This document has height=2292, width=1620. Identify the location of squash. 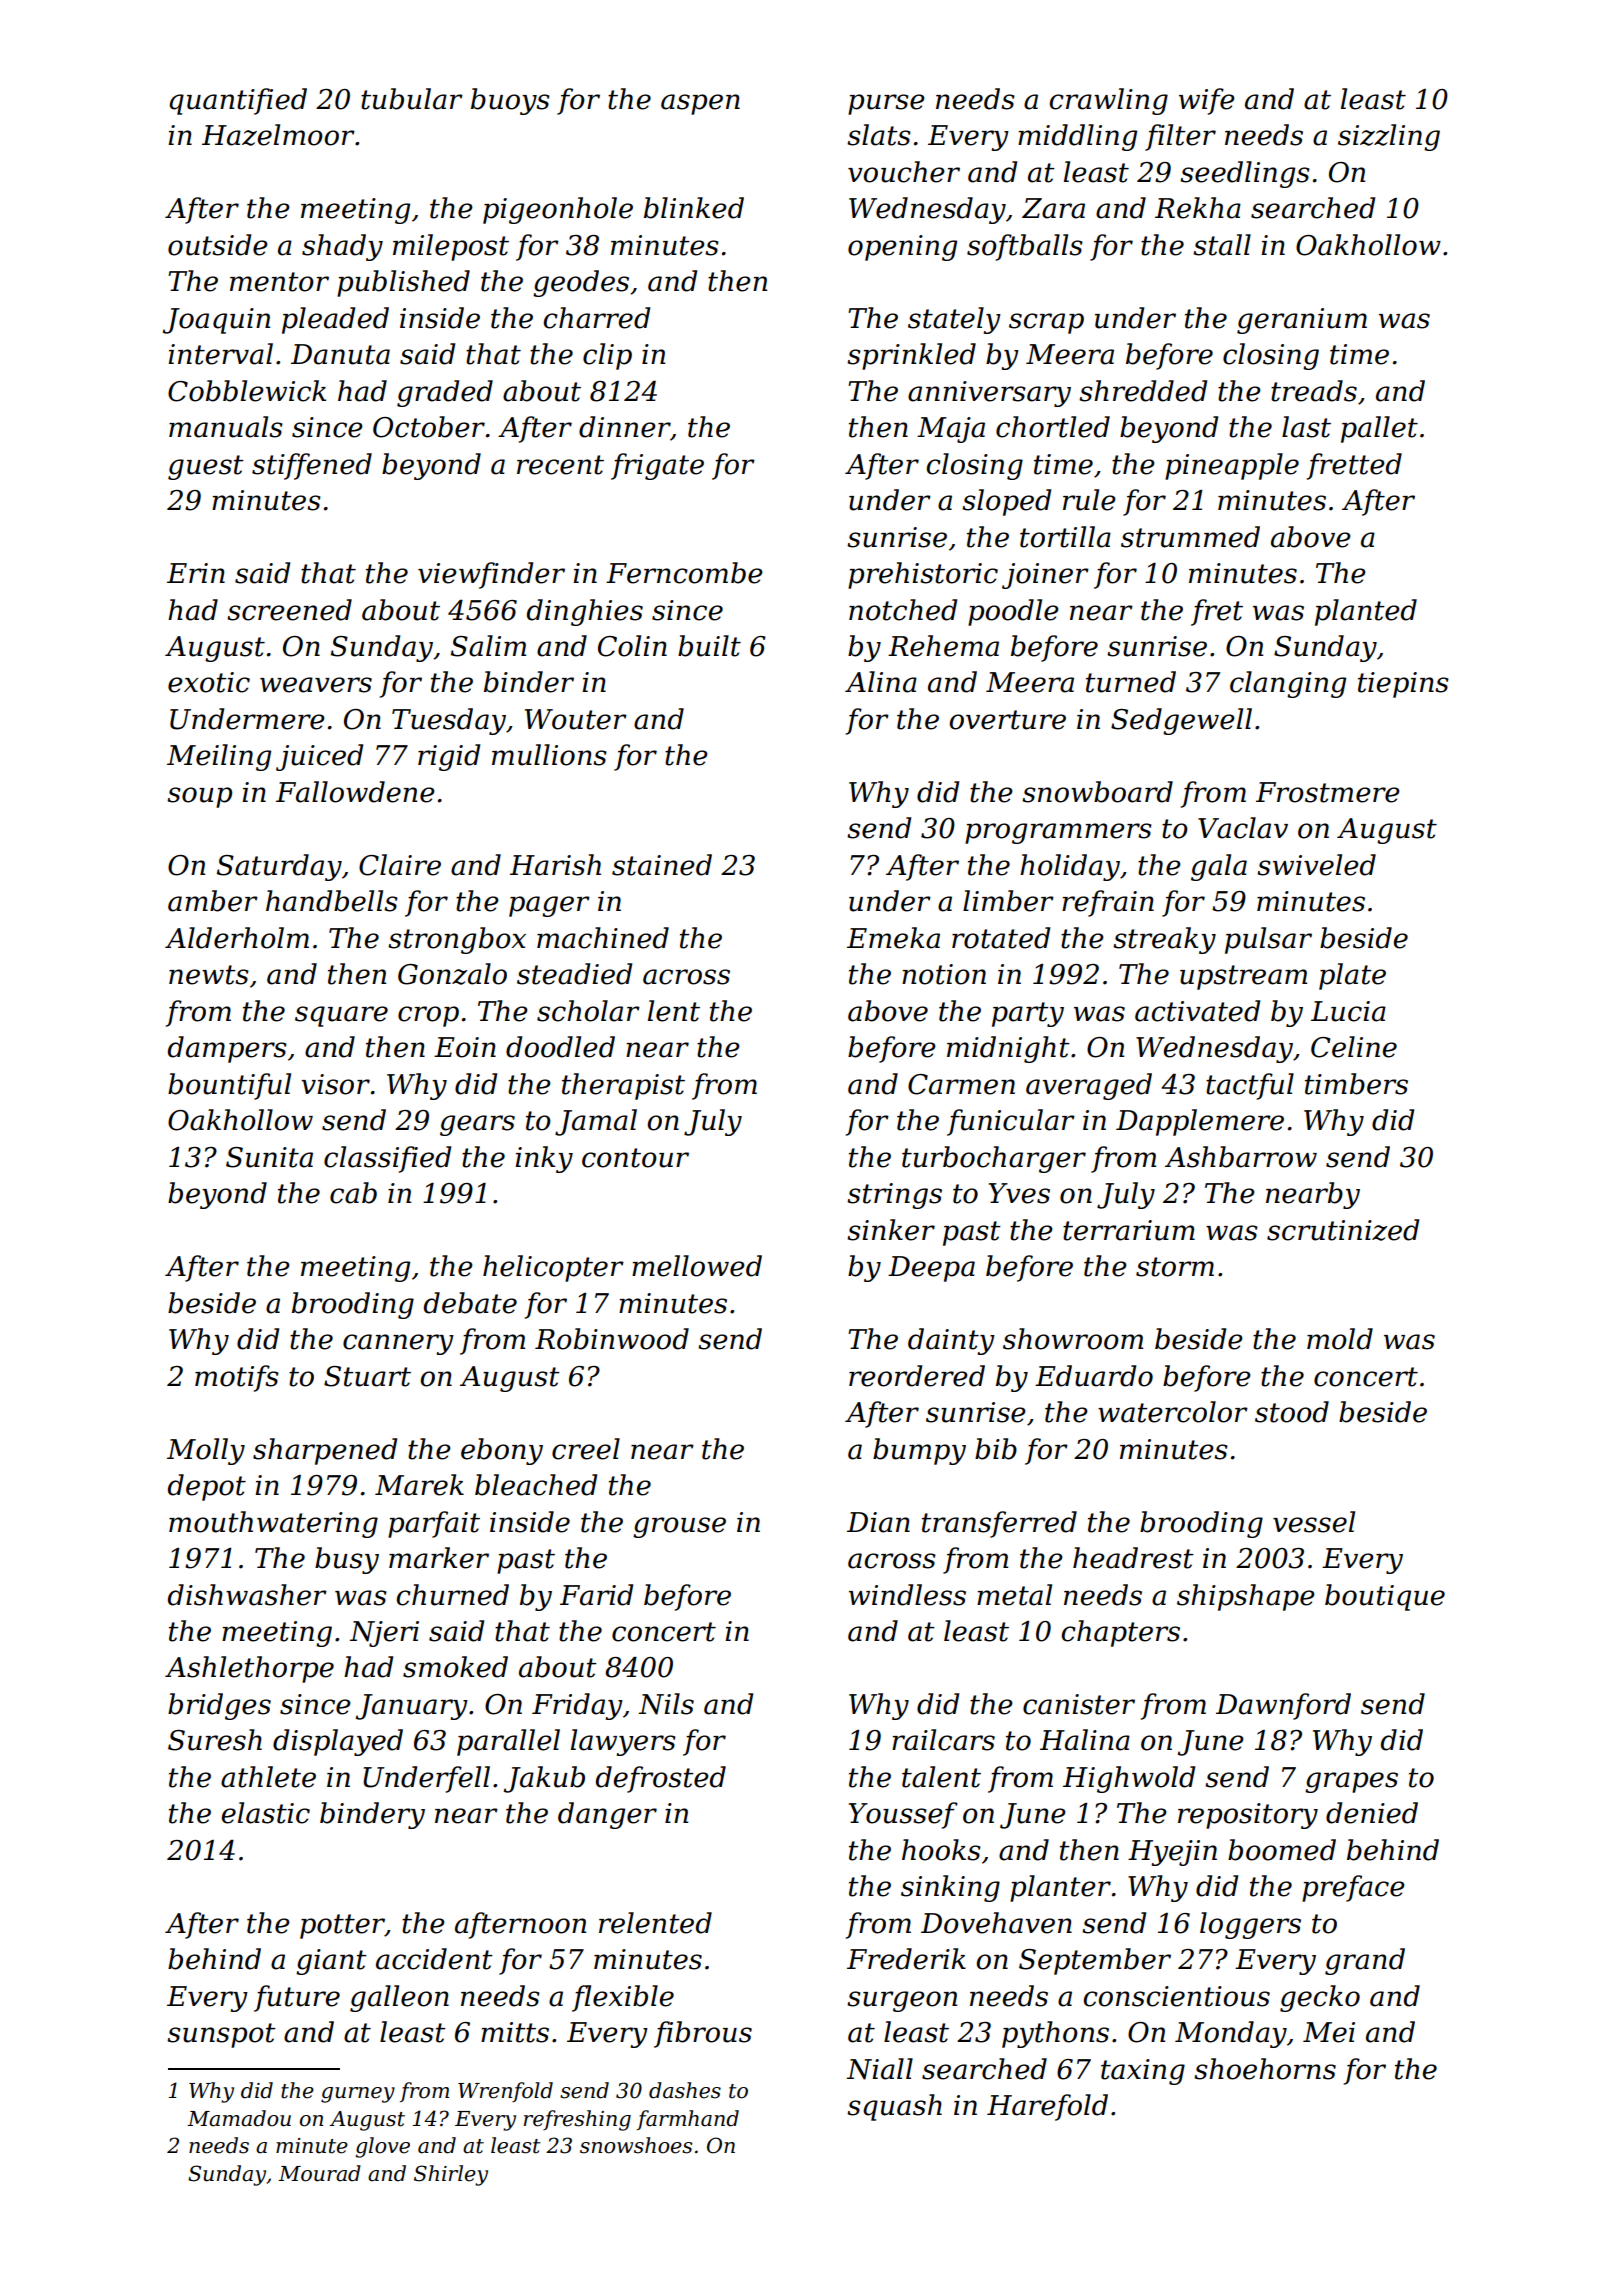
(894, 2107).
